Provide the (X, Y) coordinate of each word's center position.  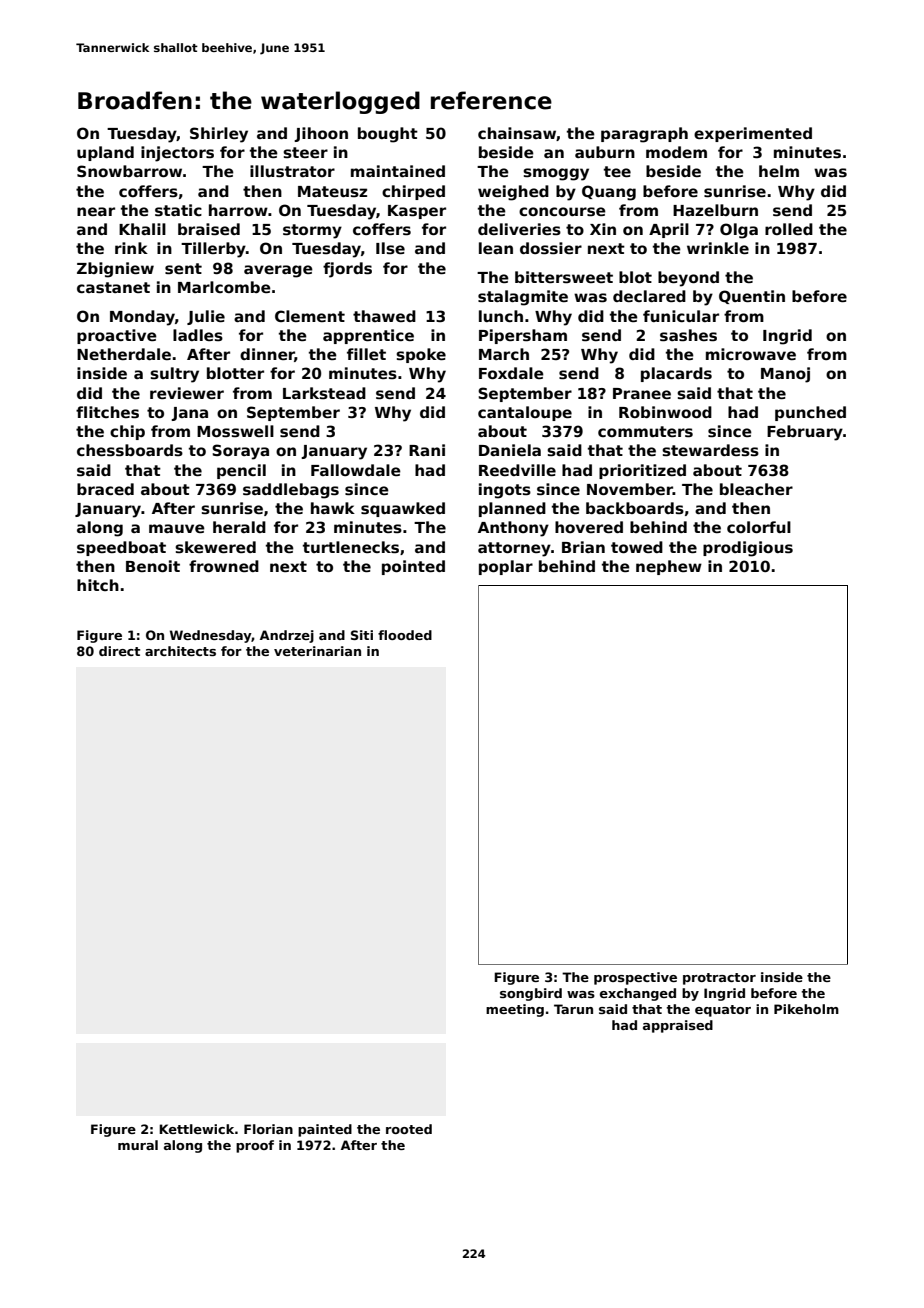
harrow (238, 210)
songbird (531, 994)
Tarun (573, 1009)
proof (255, 1146)
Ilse (390, 248)
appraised (678, 1026)
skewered (215, 547)
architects (180, 651)
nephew (669, 567)
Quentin (752, 297)
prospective (635, 978)
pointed (413, 567)
